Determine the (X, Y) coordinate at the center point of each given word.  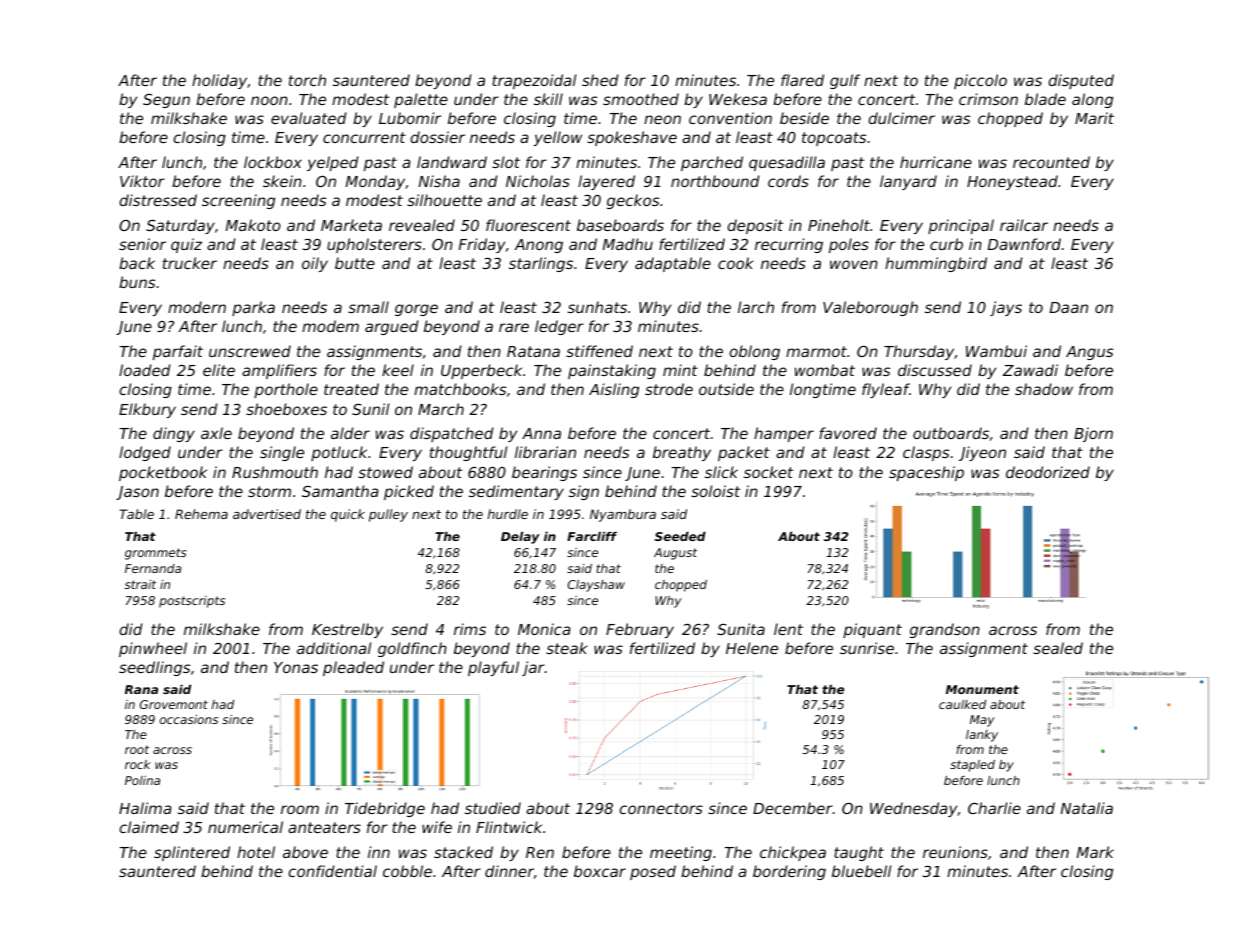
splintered (192, 853)
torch (307, 80)
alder (350, 433)
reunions (955, 852)
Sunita (741, 629)
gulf (845, 81)
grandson (945, 630)
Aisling (614, 390)
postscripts (192, 602)
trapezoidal (534, 81)
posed (653, 872)
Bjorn (1093, 434)
